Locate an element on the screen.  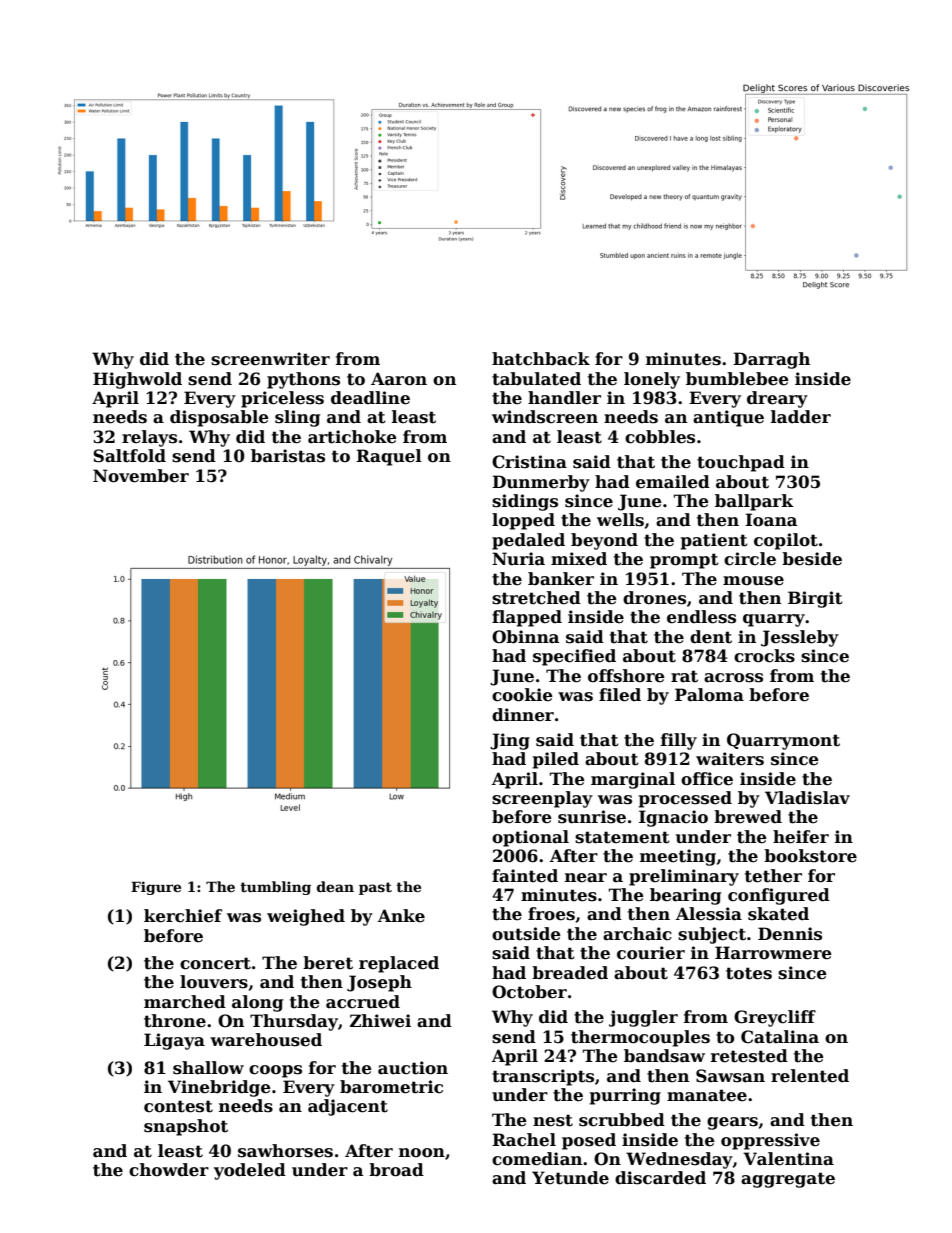
Saltfold is located at coordinates (129, 456).
